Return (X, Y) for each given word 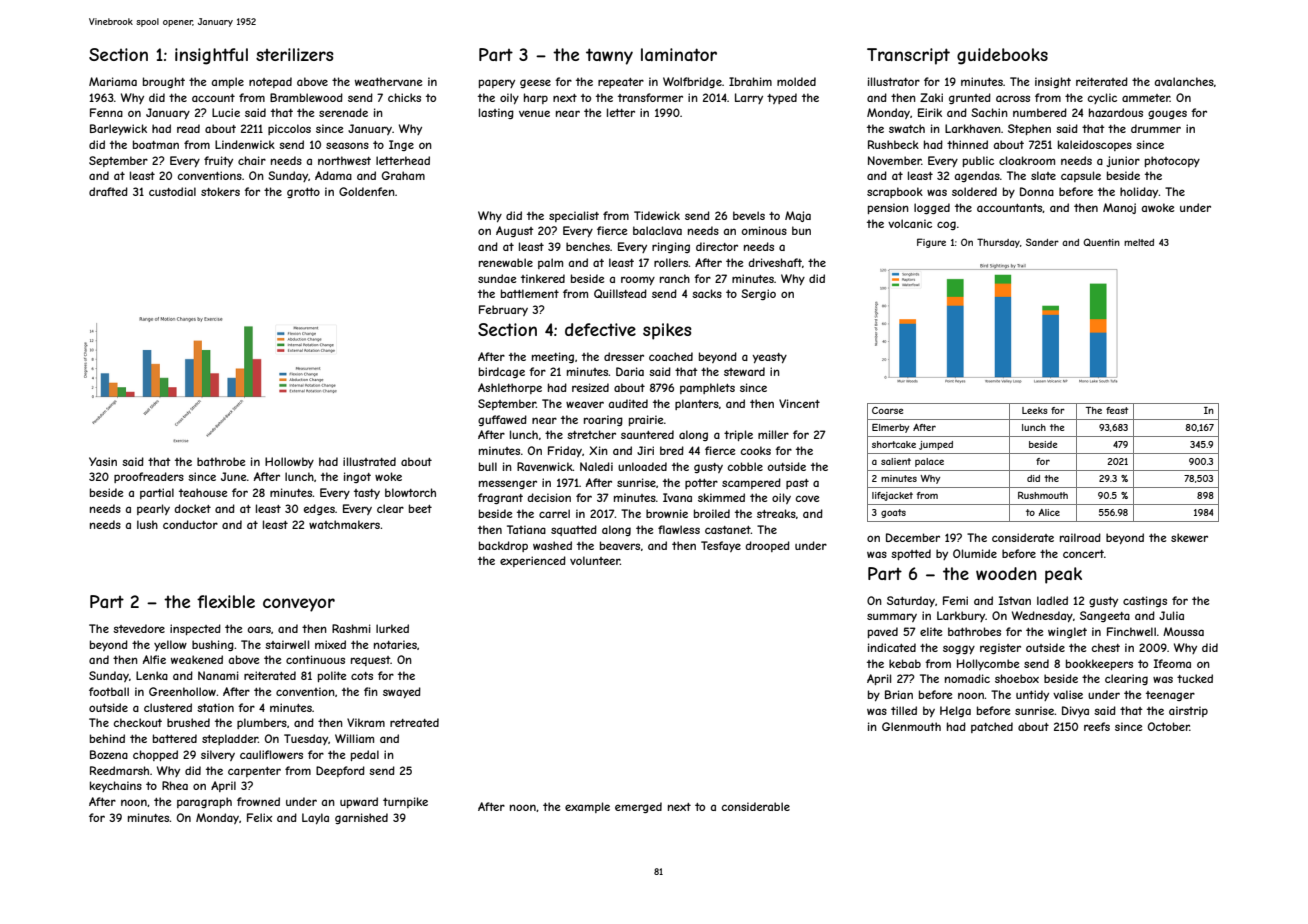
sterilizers (294, 54)
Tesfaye (721, 546)
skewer (1189, 537)
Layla (315, 818)
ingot (357, 477)
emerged (638, 807)
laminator (679, 54)
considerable (755, 806)
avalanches (1184, 81)
